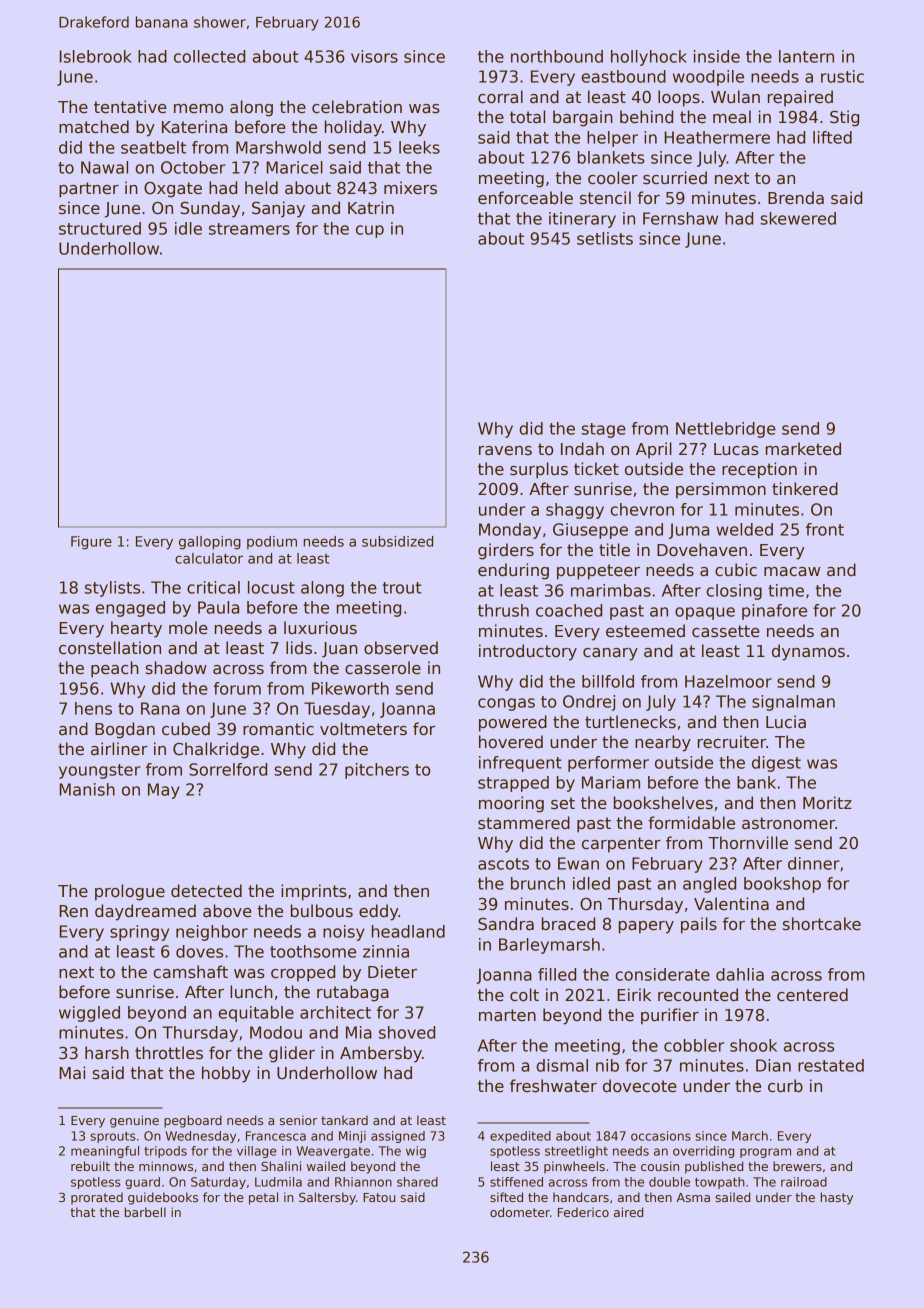 This document has width=924, height=1308. What do you see at coordinates (557, 56) in the document?
I see `northbound` at bounding box center [557, 56].
